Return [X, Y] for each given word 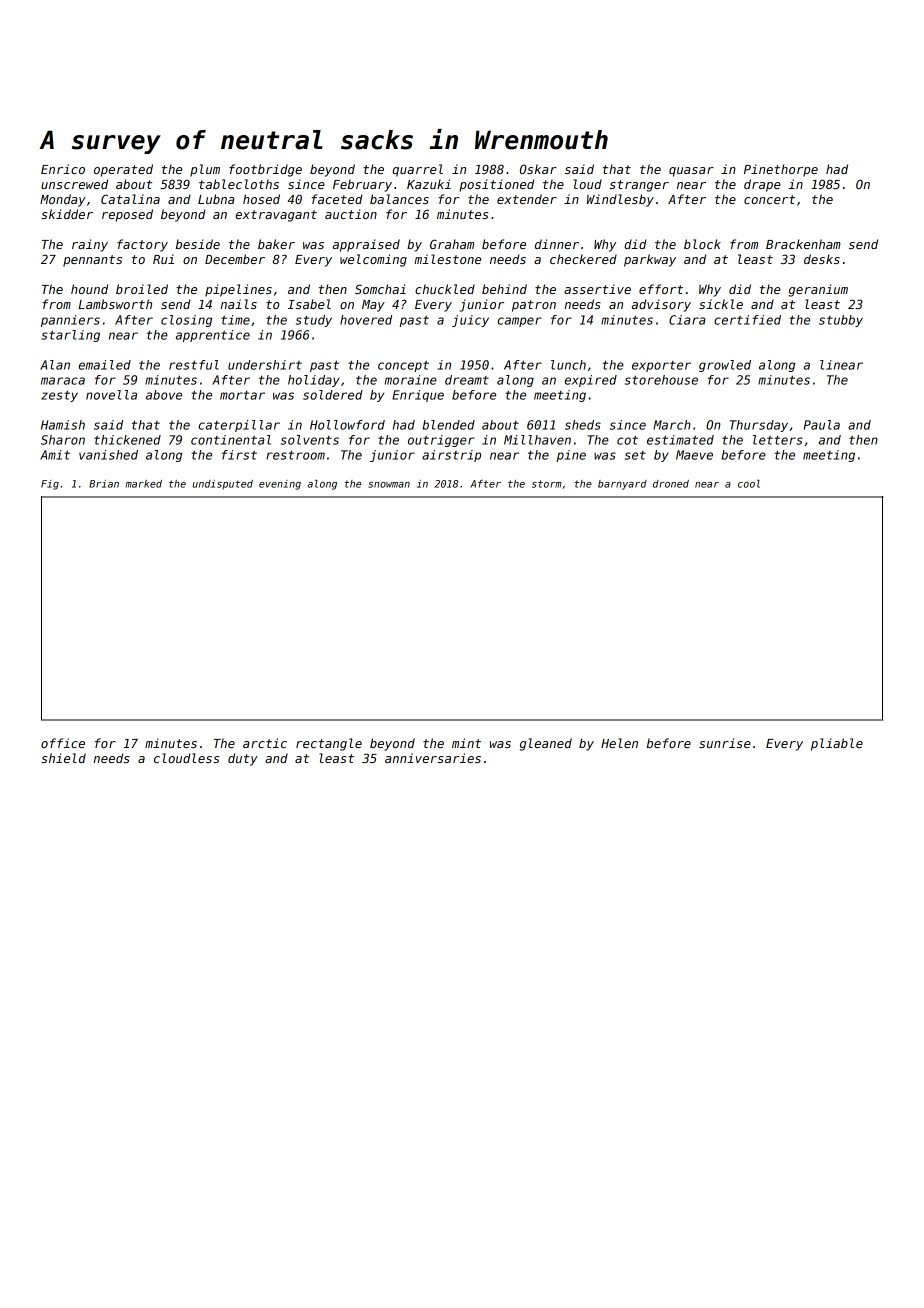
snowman [389, 485]
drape [762, 185]
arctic [265, 743]
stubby [841, 321]
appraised [366, 245]
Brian [104, 484]
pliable [837, 744]
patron [534, 306]
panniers [70, 321]
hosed [261, 199]
